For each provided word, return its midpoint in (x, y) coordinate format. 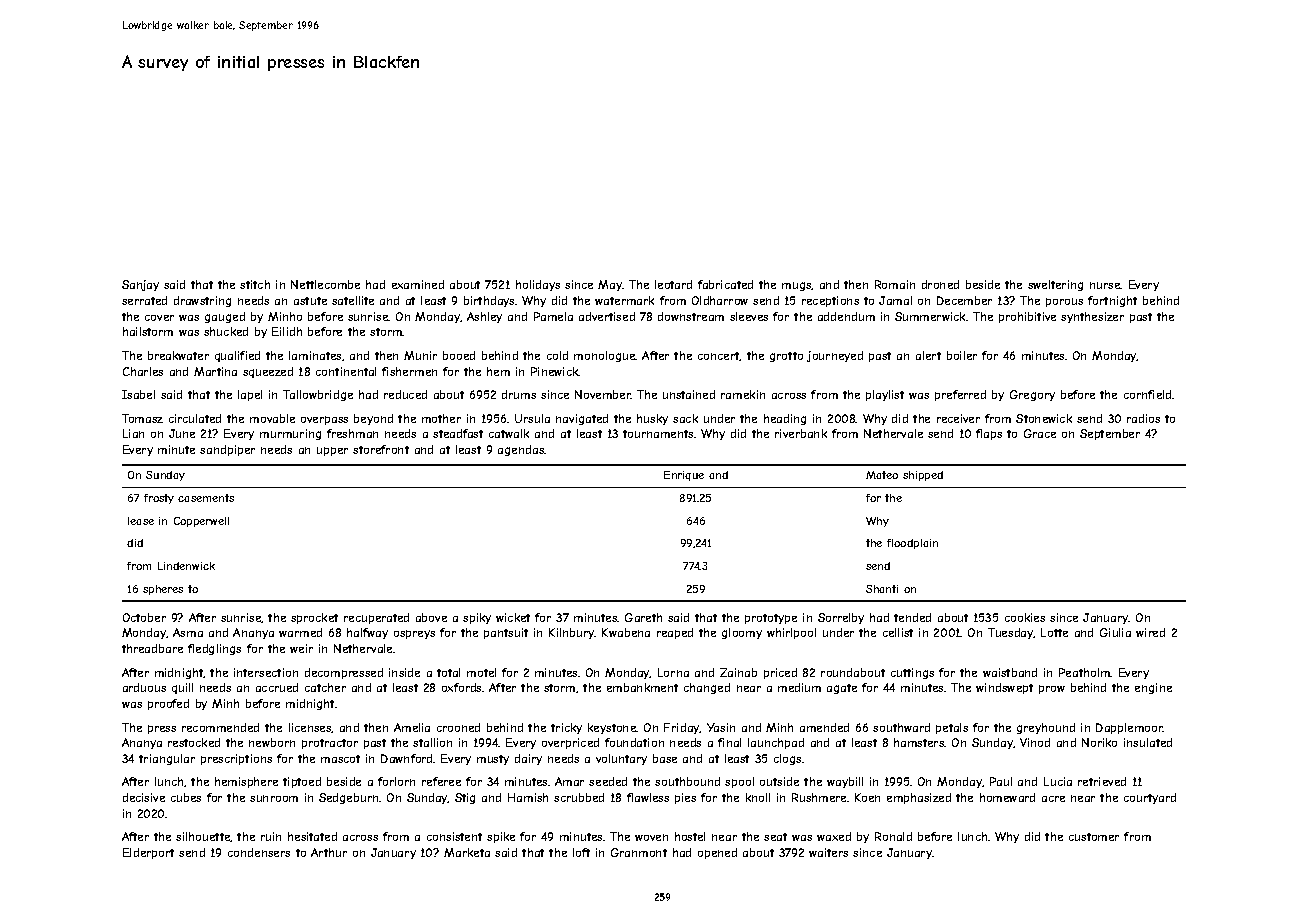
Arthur (329, 852)
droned (940, 284)
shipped (923, 476)
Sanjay (140, 285)
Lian (133, 433)
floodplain (912, 544)
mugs (797, 286)
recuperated (376, 618)
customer (1094, 837)
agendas (521, 450)
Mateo (882, 475)
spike (501, 837)
